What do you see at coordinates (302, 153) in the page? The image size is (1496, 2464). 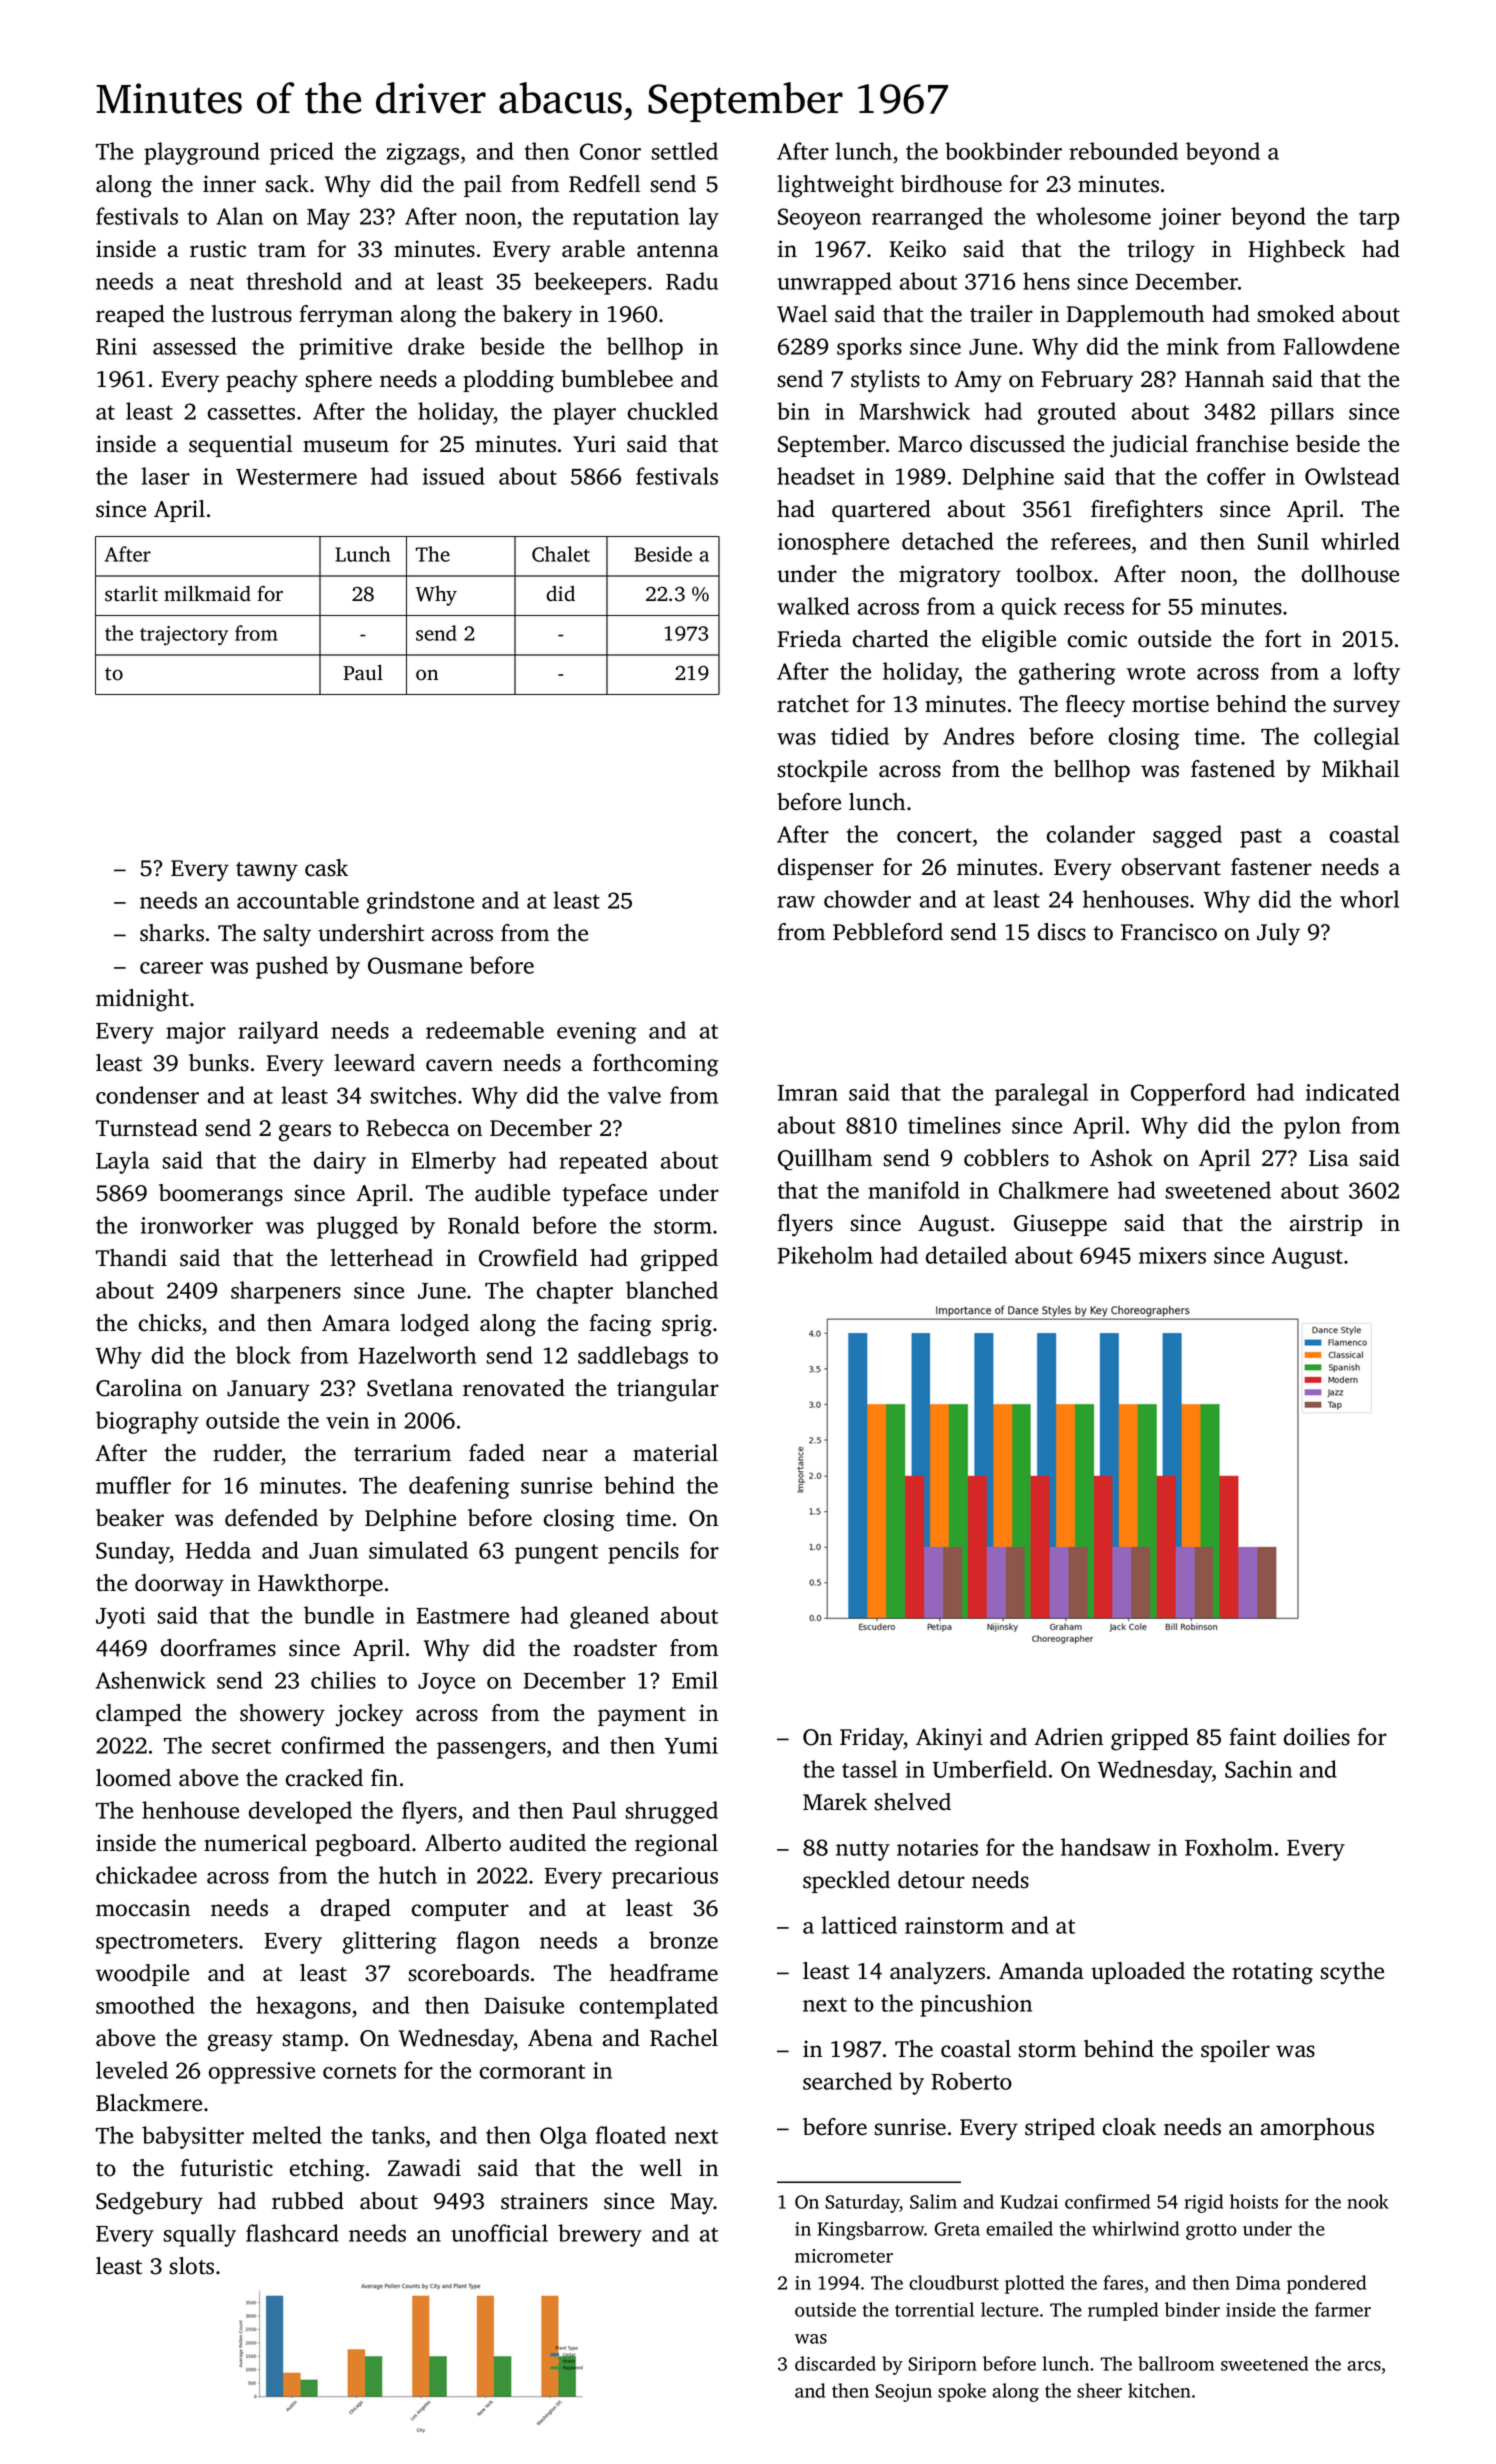 I see `priced` at bounding box center [302, 153].
